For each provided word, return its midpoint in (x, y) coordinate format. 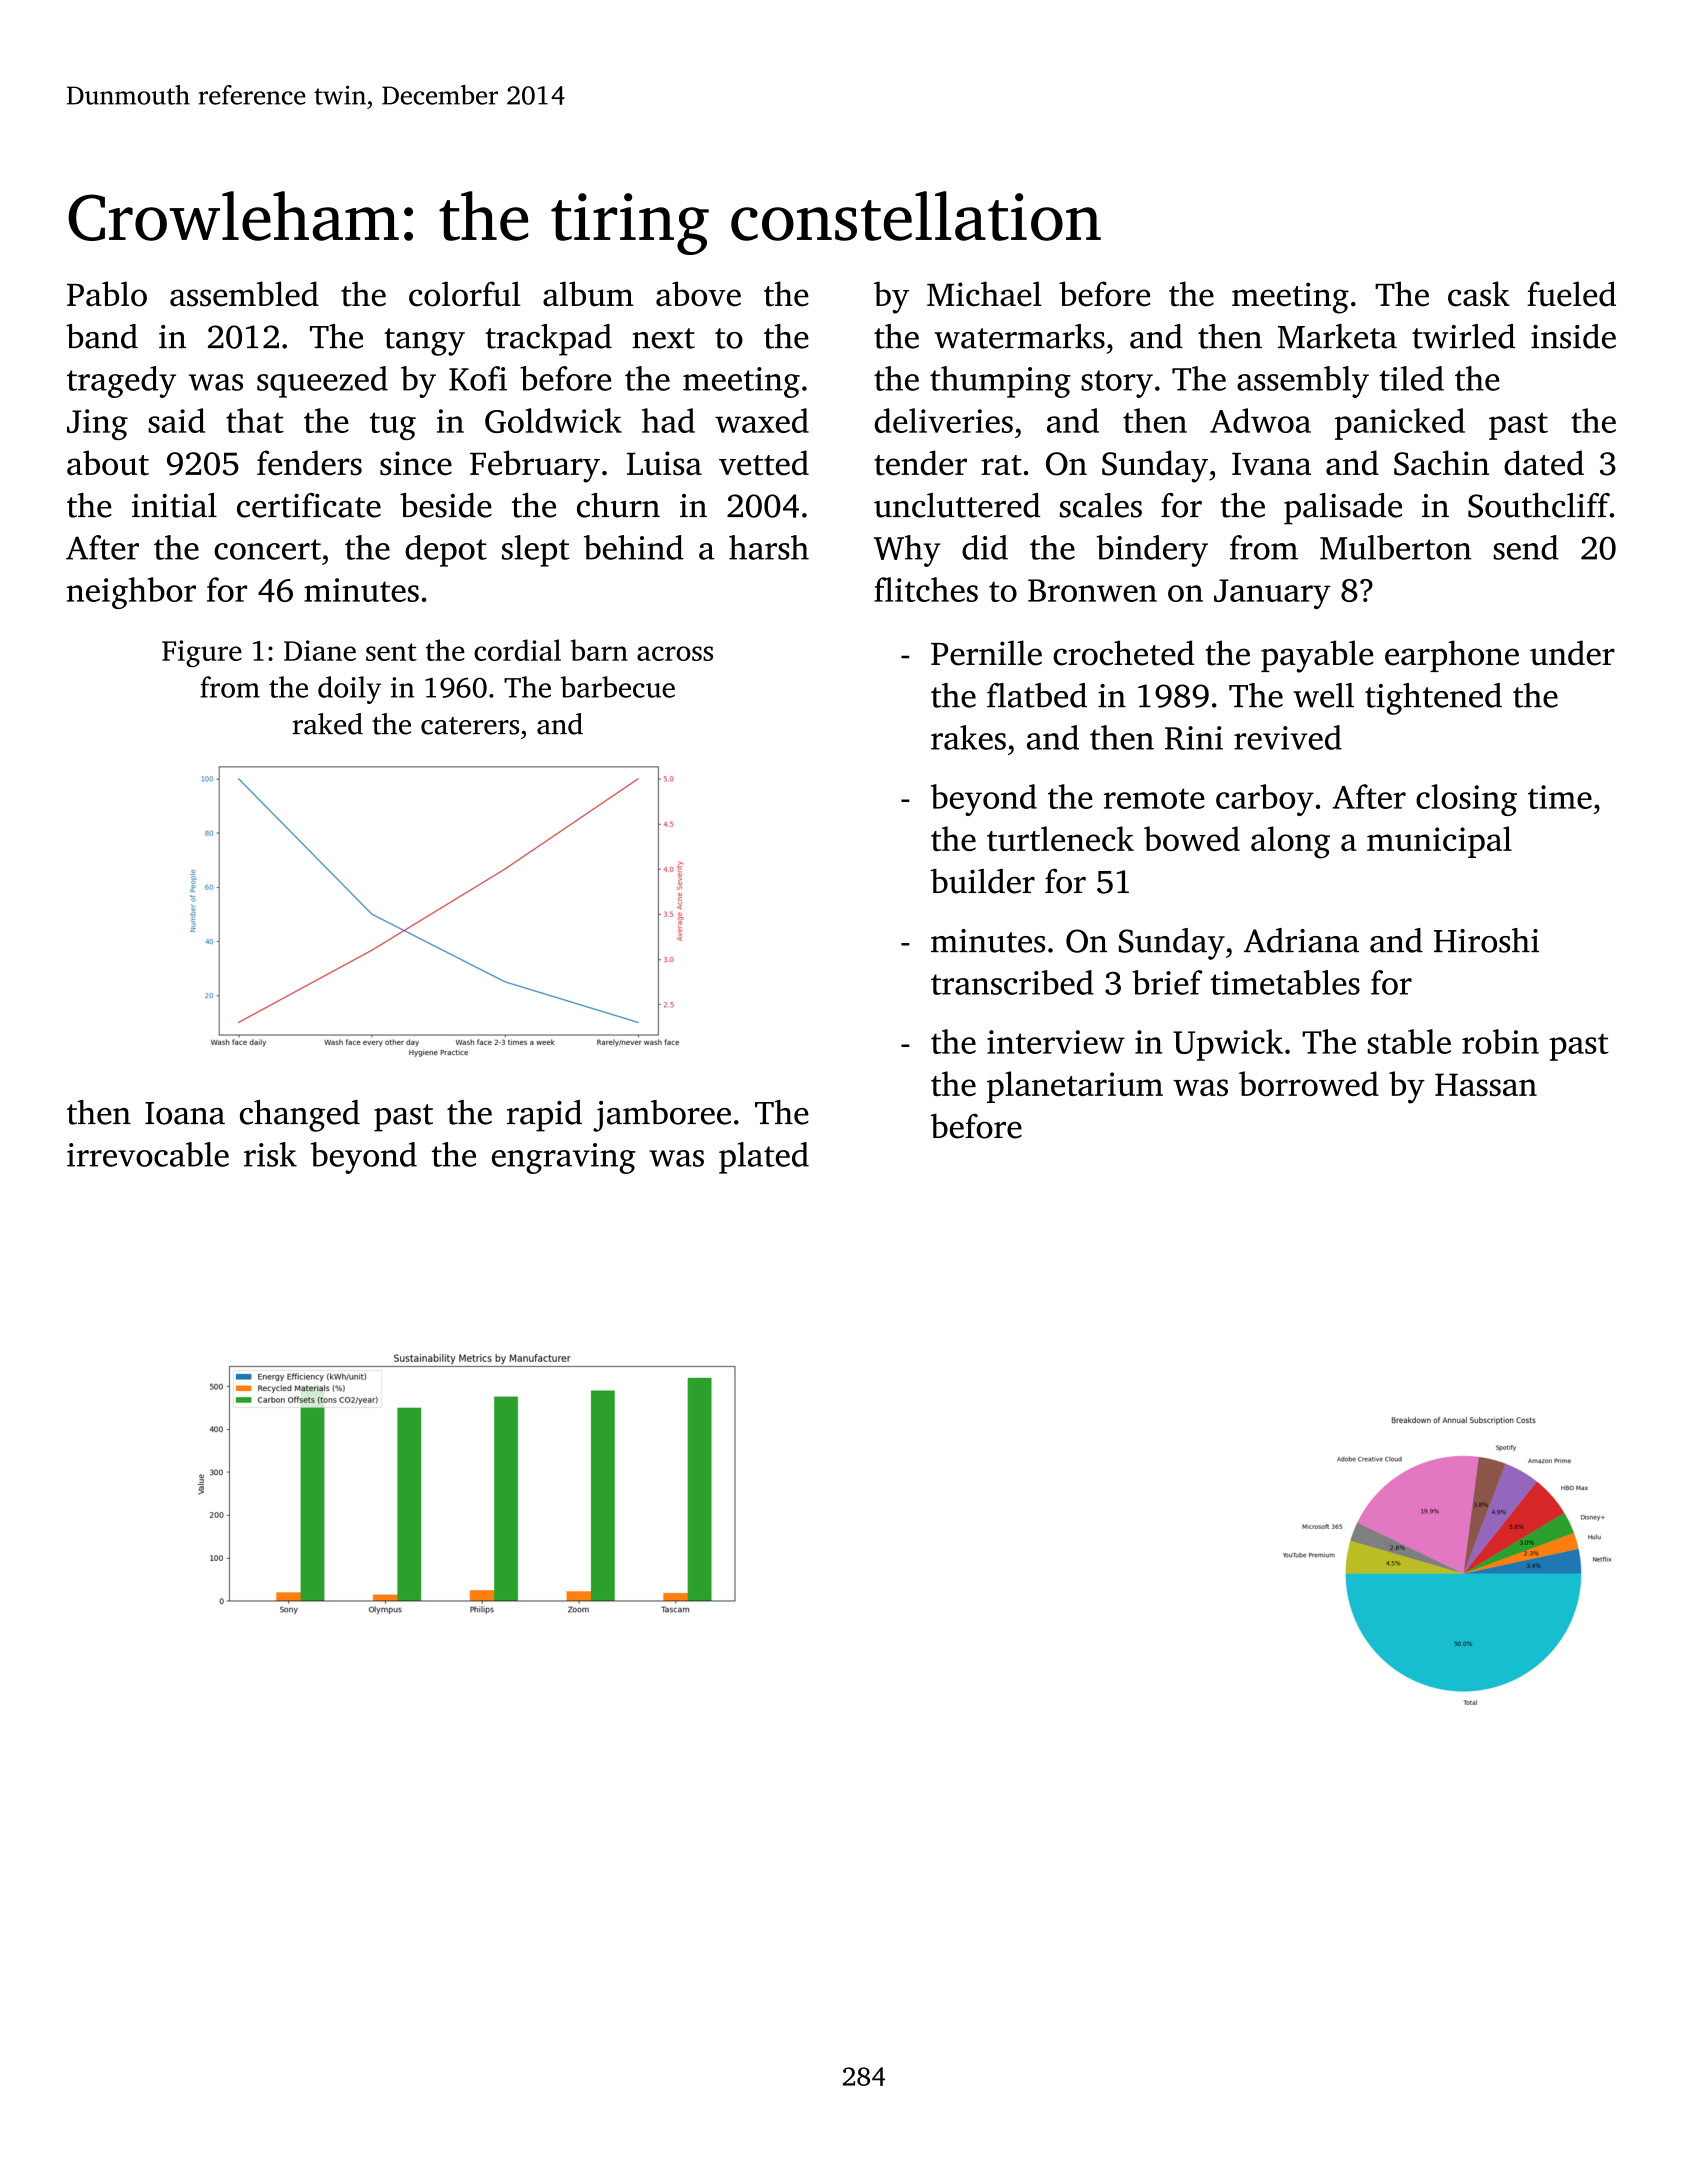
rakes (968, 737)
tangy (424, 342)
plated (764, 1158)
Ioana (185, 1113)
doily (349, 690)
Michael (984, 294)
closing (1466, 800)
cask (1479, 294)
